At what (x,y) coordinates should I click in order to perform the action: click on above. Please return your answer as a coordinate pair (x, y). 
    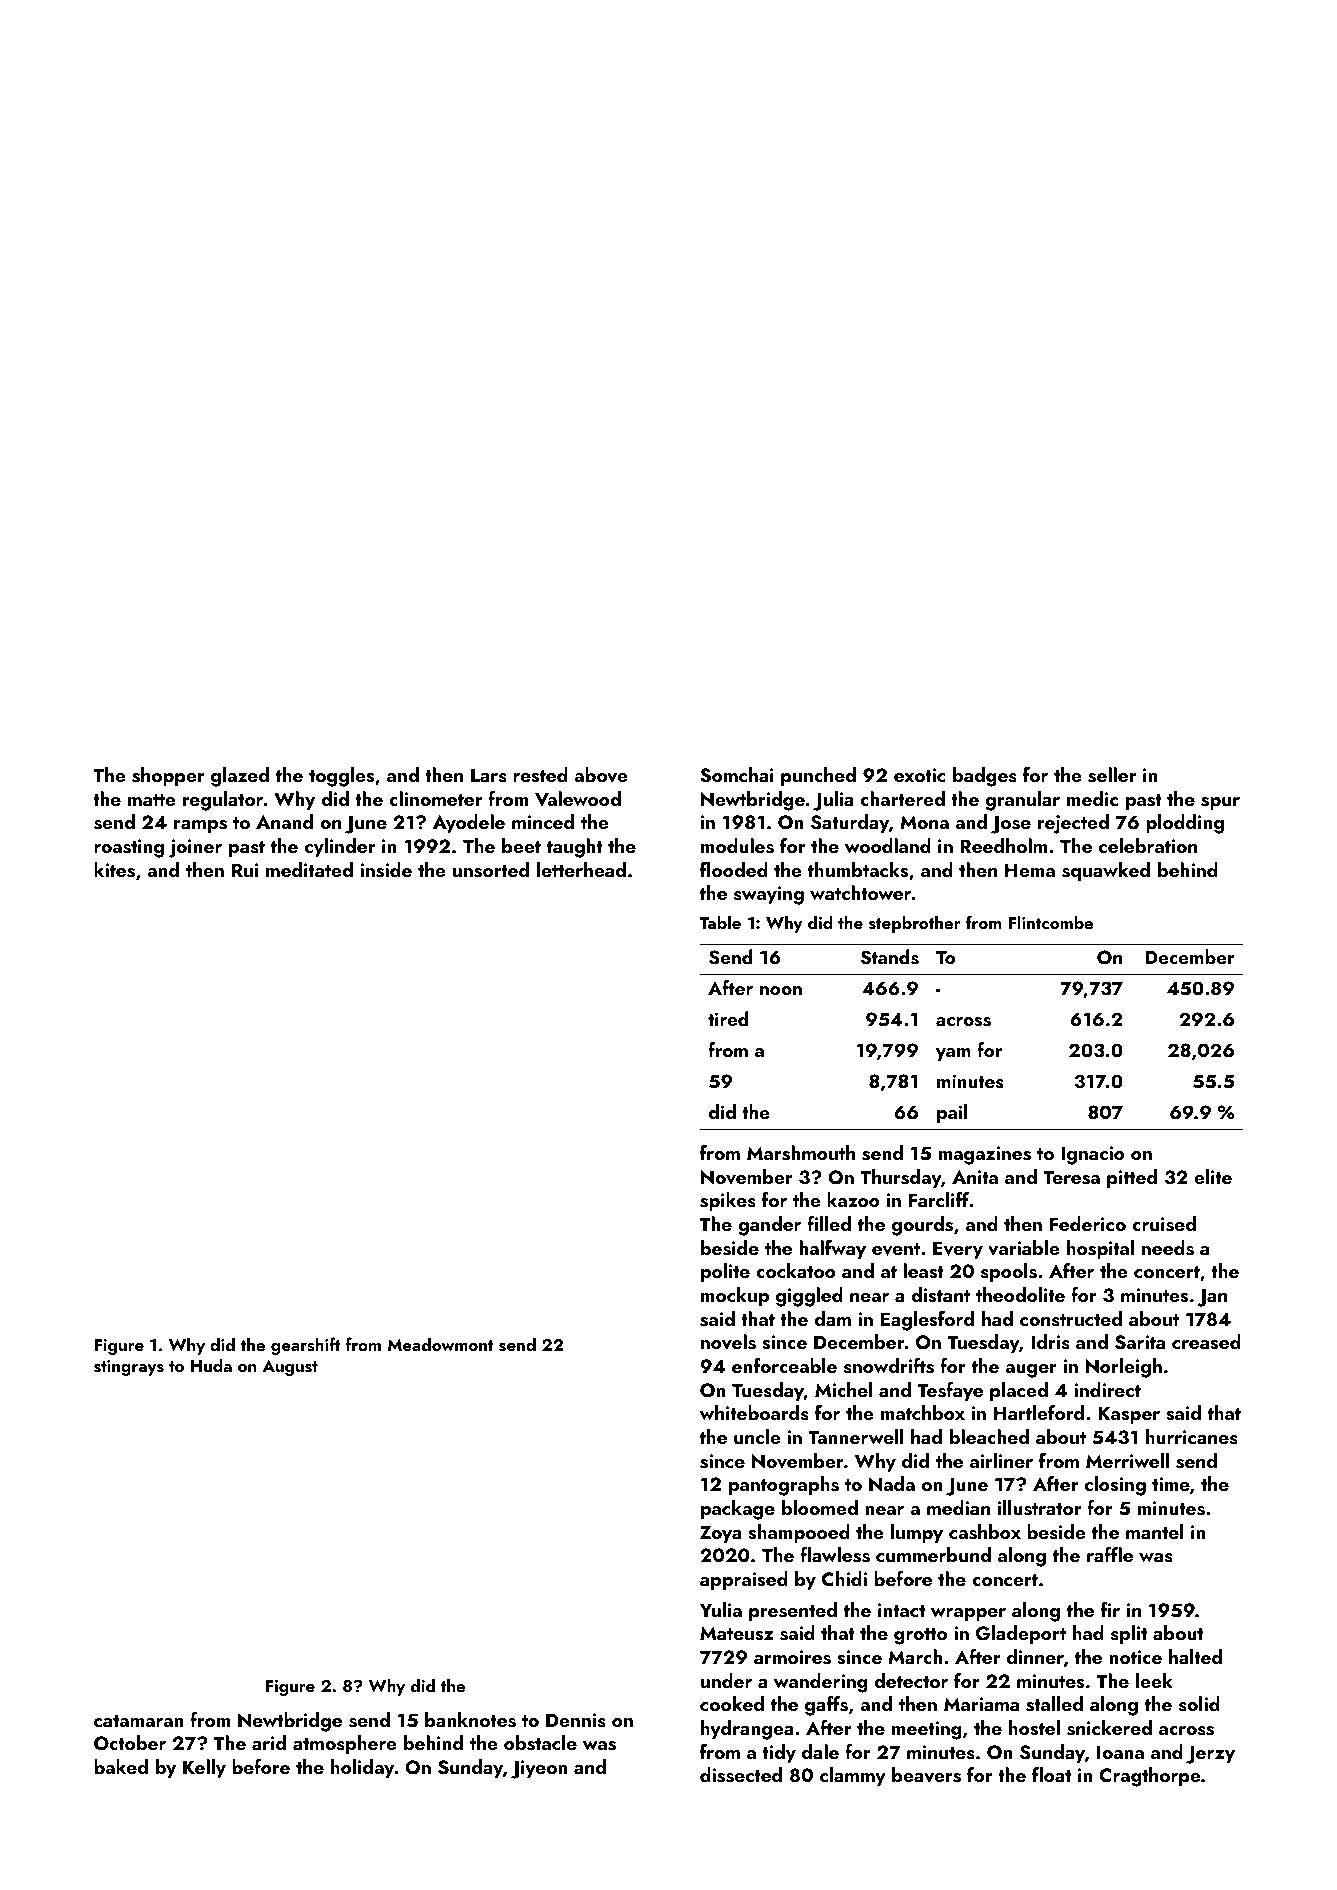
    Looking at the image, I should click on (601, 775).
